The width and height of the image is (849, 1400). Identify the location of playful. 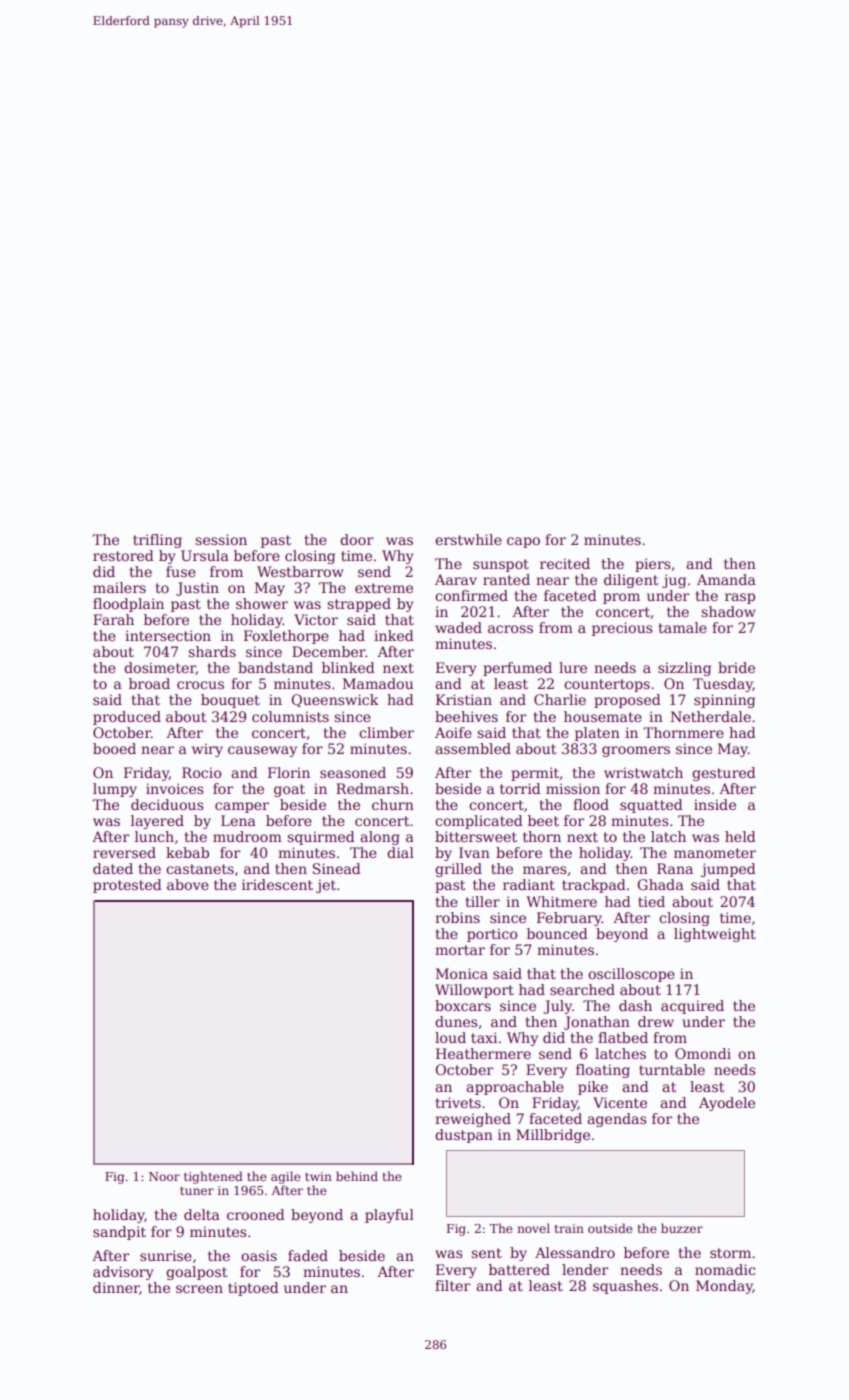
(389, 1216).
